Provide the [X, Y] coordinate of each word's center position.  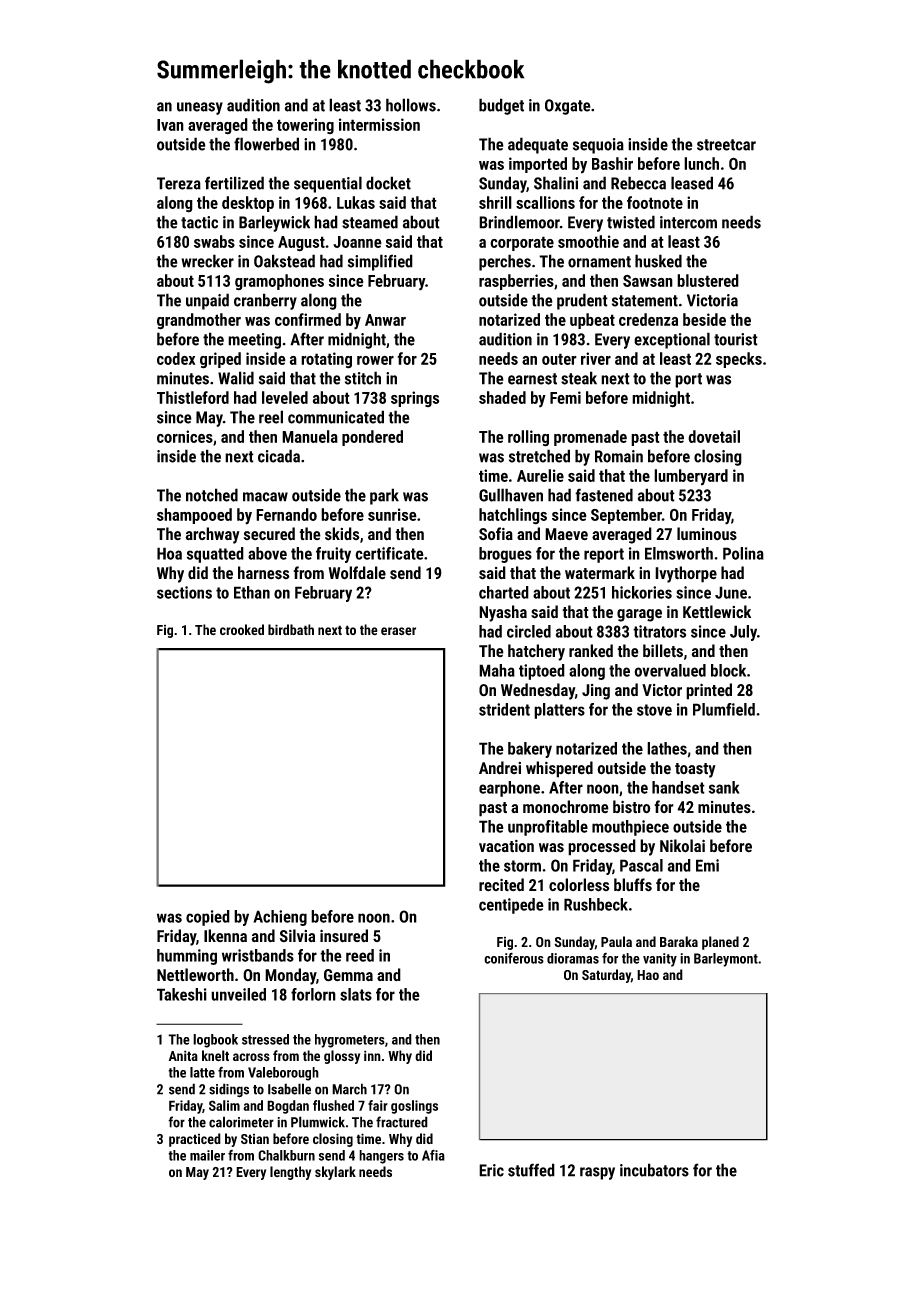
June [731, 592]
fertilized [234, 183]
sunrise [392, 514]
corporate [522, 243]
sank [724, 787]
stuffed [531, 1170]
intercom [688, 222]
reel [271, 417]
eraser [398, 631]
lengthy [290, 1173]
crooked [242, 629]
